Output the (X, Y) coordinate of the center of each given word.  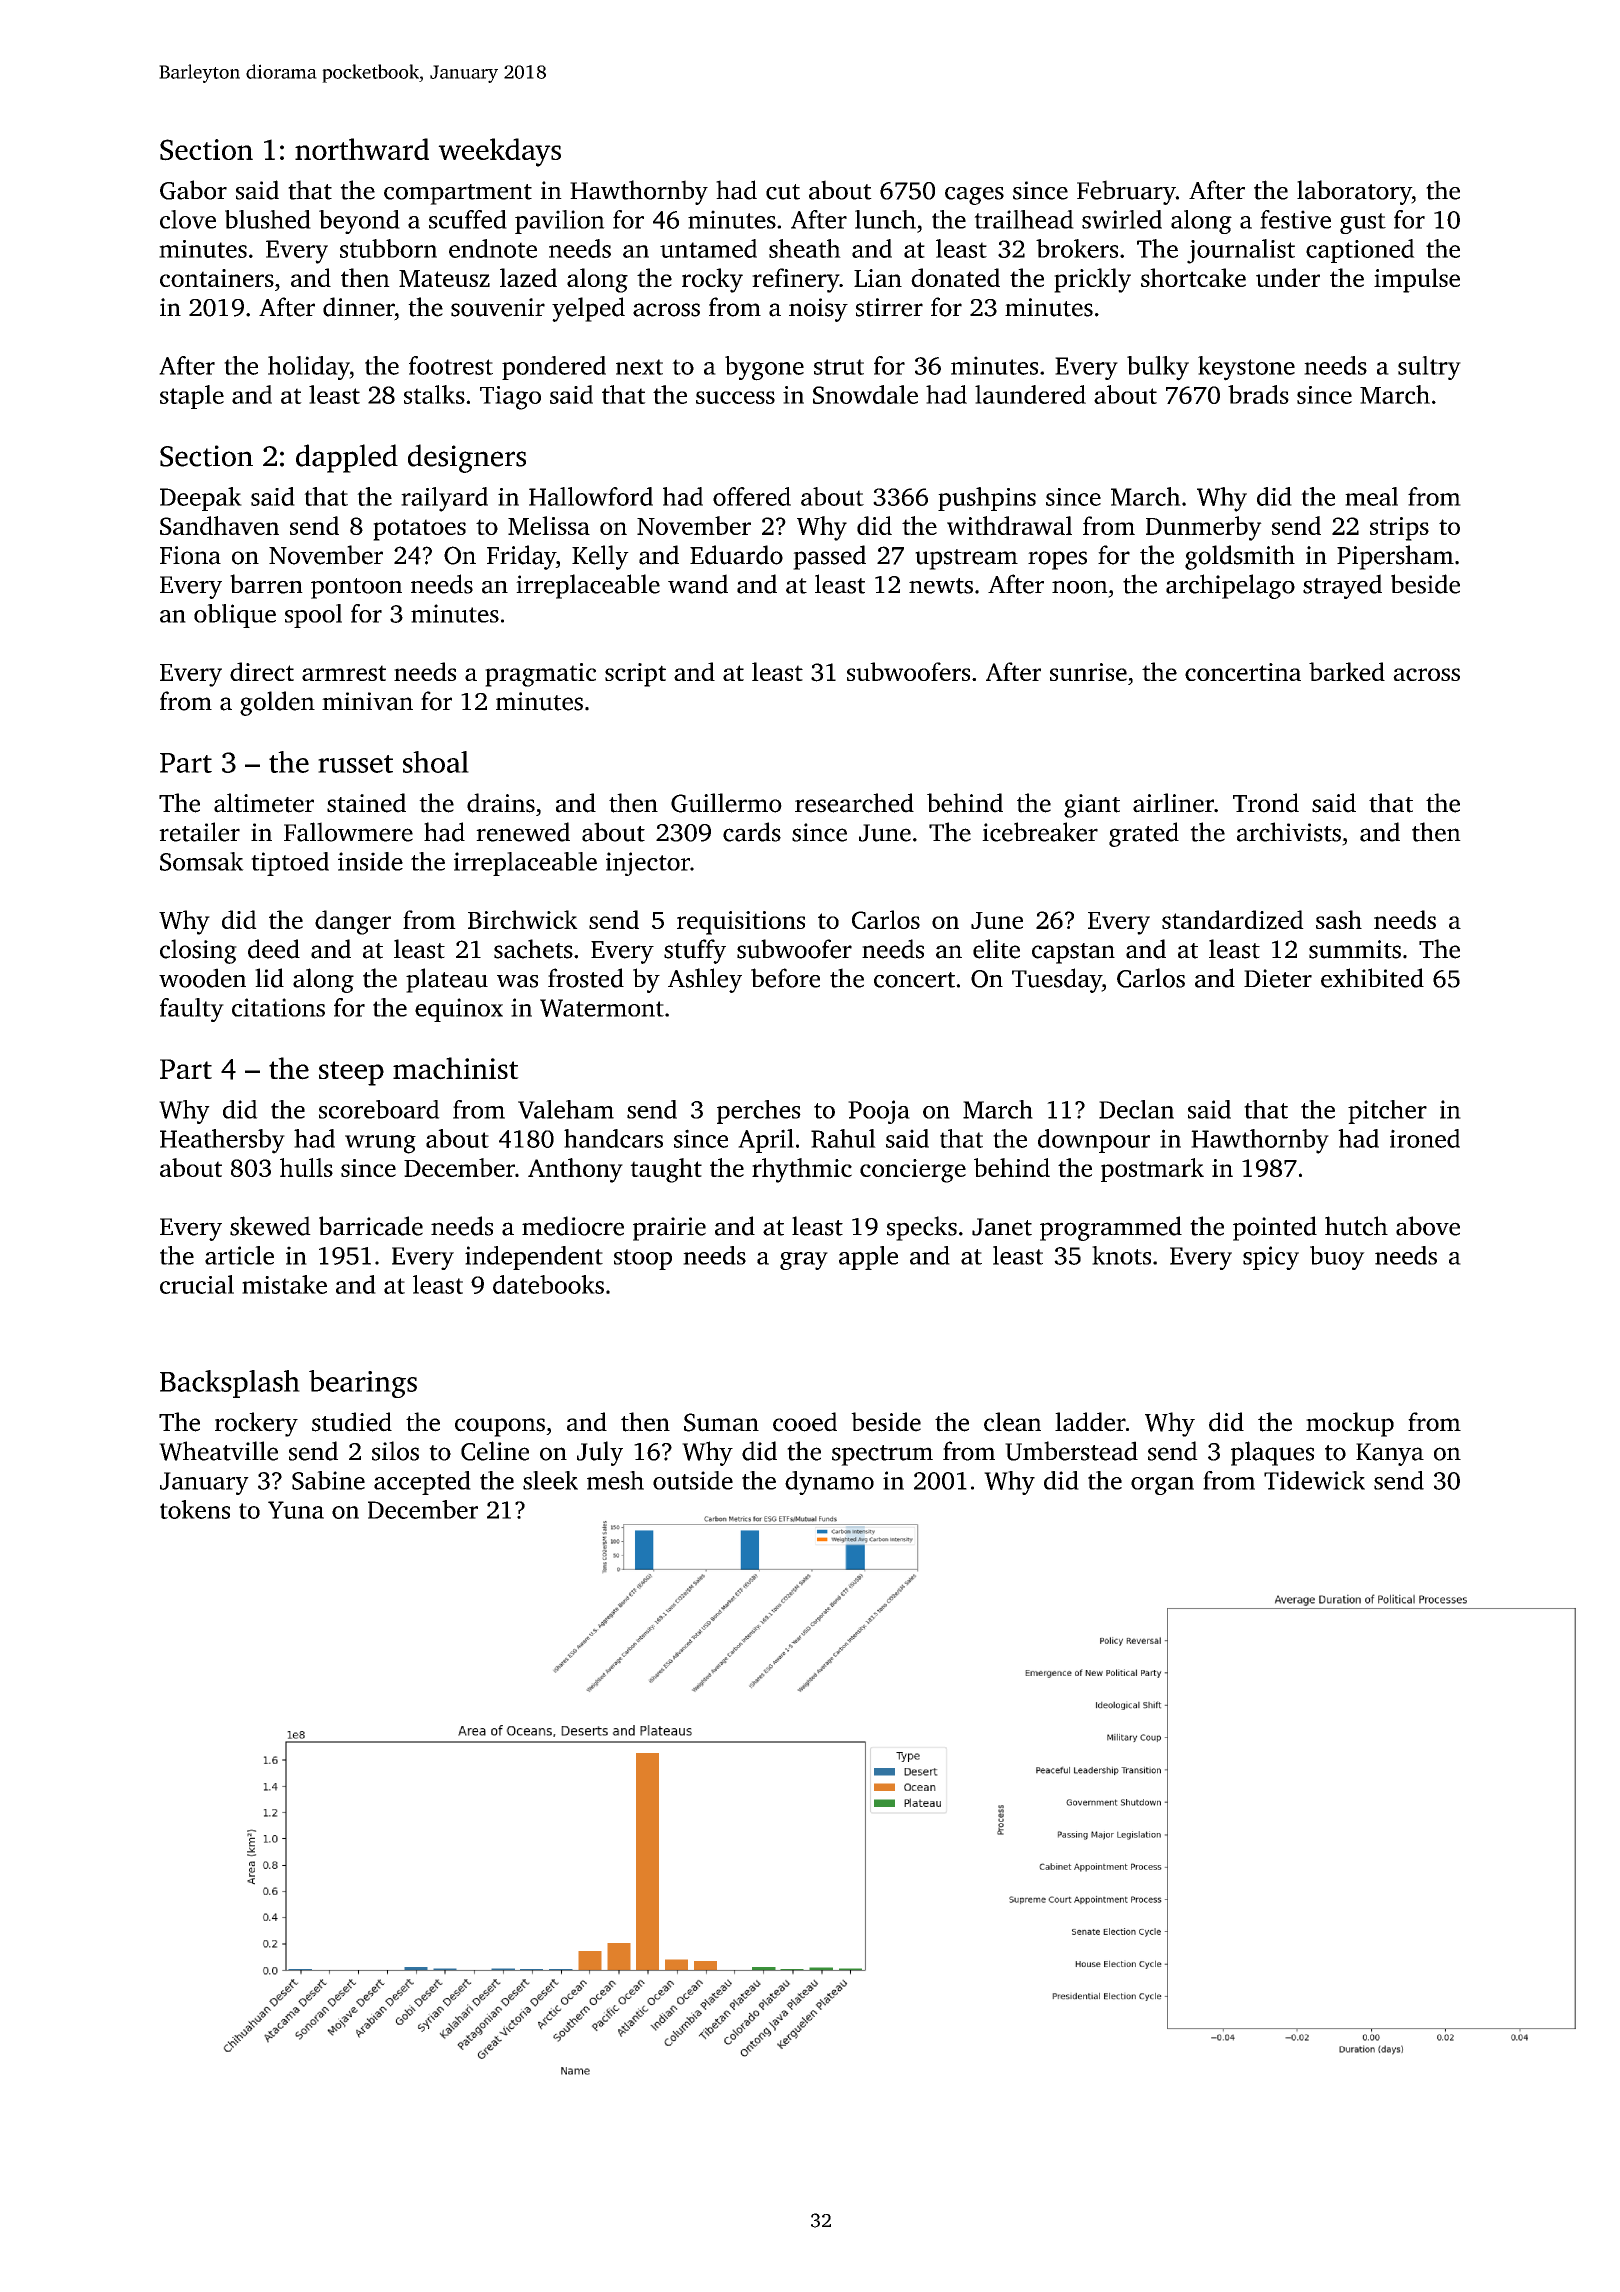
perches (759, 1112)
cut (783, 192)
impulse (1417, 280)
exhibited (1372, 978)
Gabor (193, 190)
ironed (1425, 1138)
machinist (456, 1068)
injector (648, 864)
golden (277, 703)
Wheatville (218, 1451)
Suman (721, 1422)
